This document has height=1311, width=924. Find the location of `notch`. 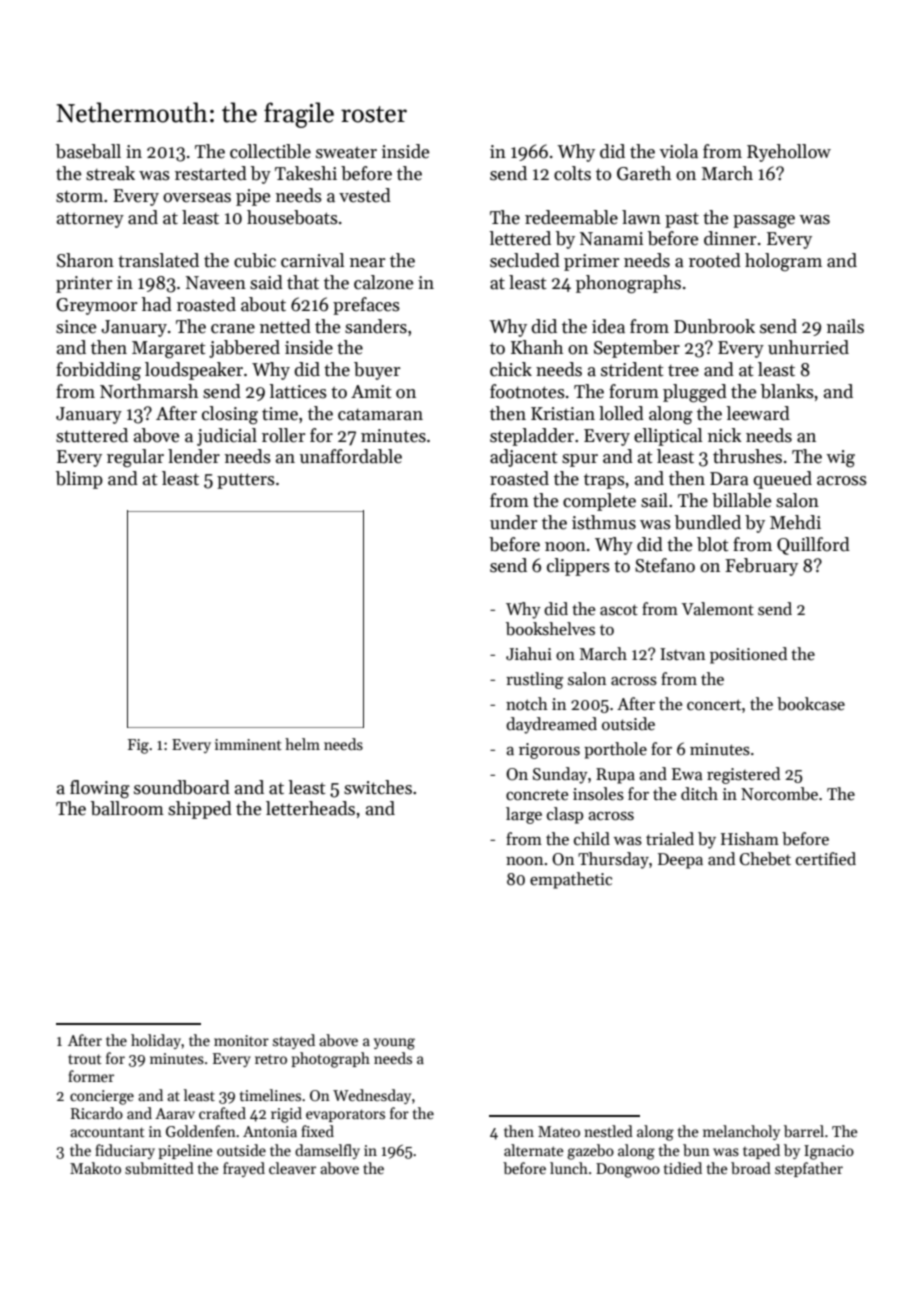

notch is located at coordinates (527, 704).
